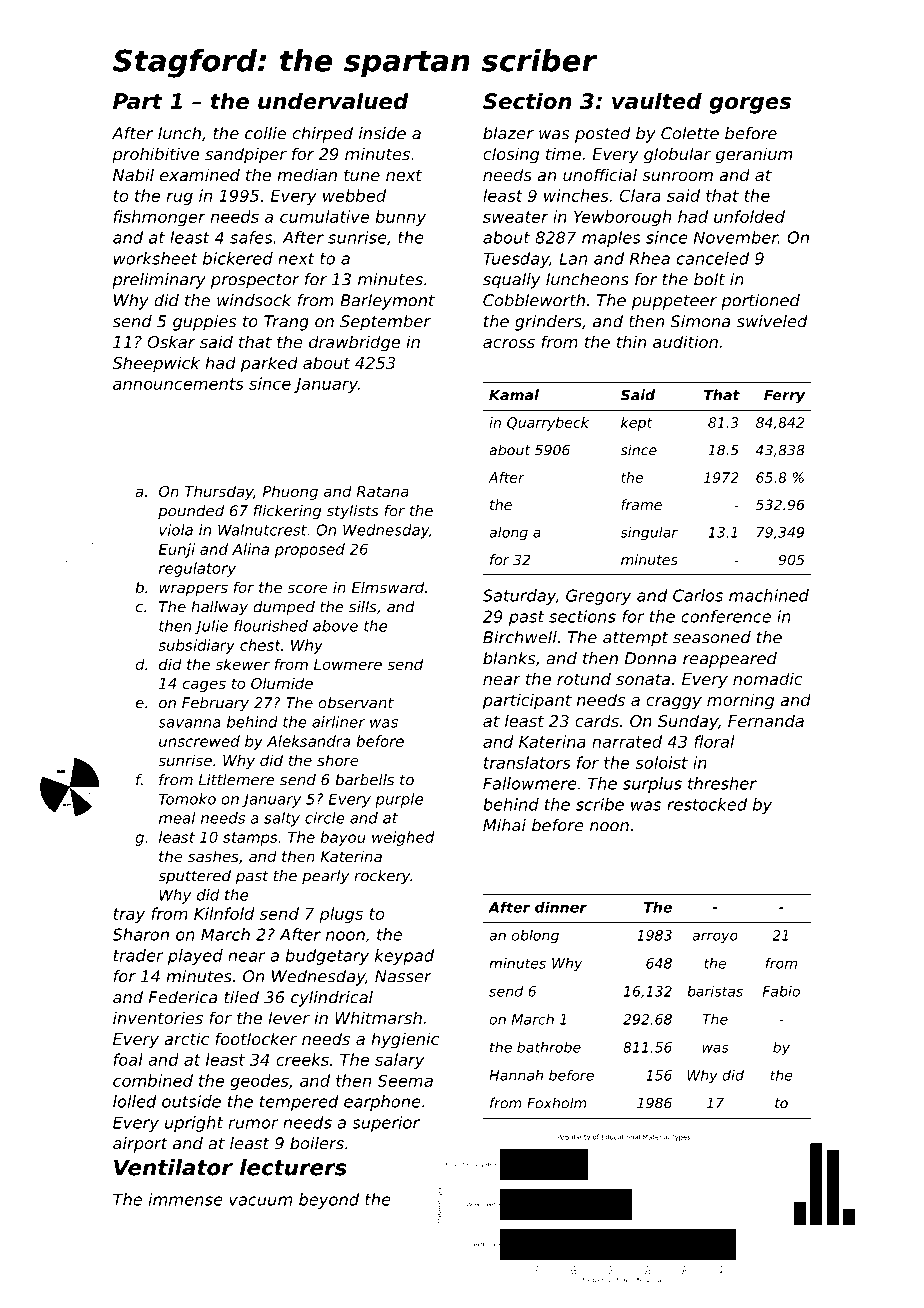 The image size is (924, 1308). I want to click on Foxholm, so click(557, 1103).
